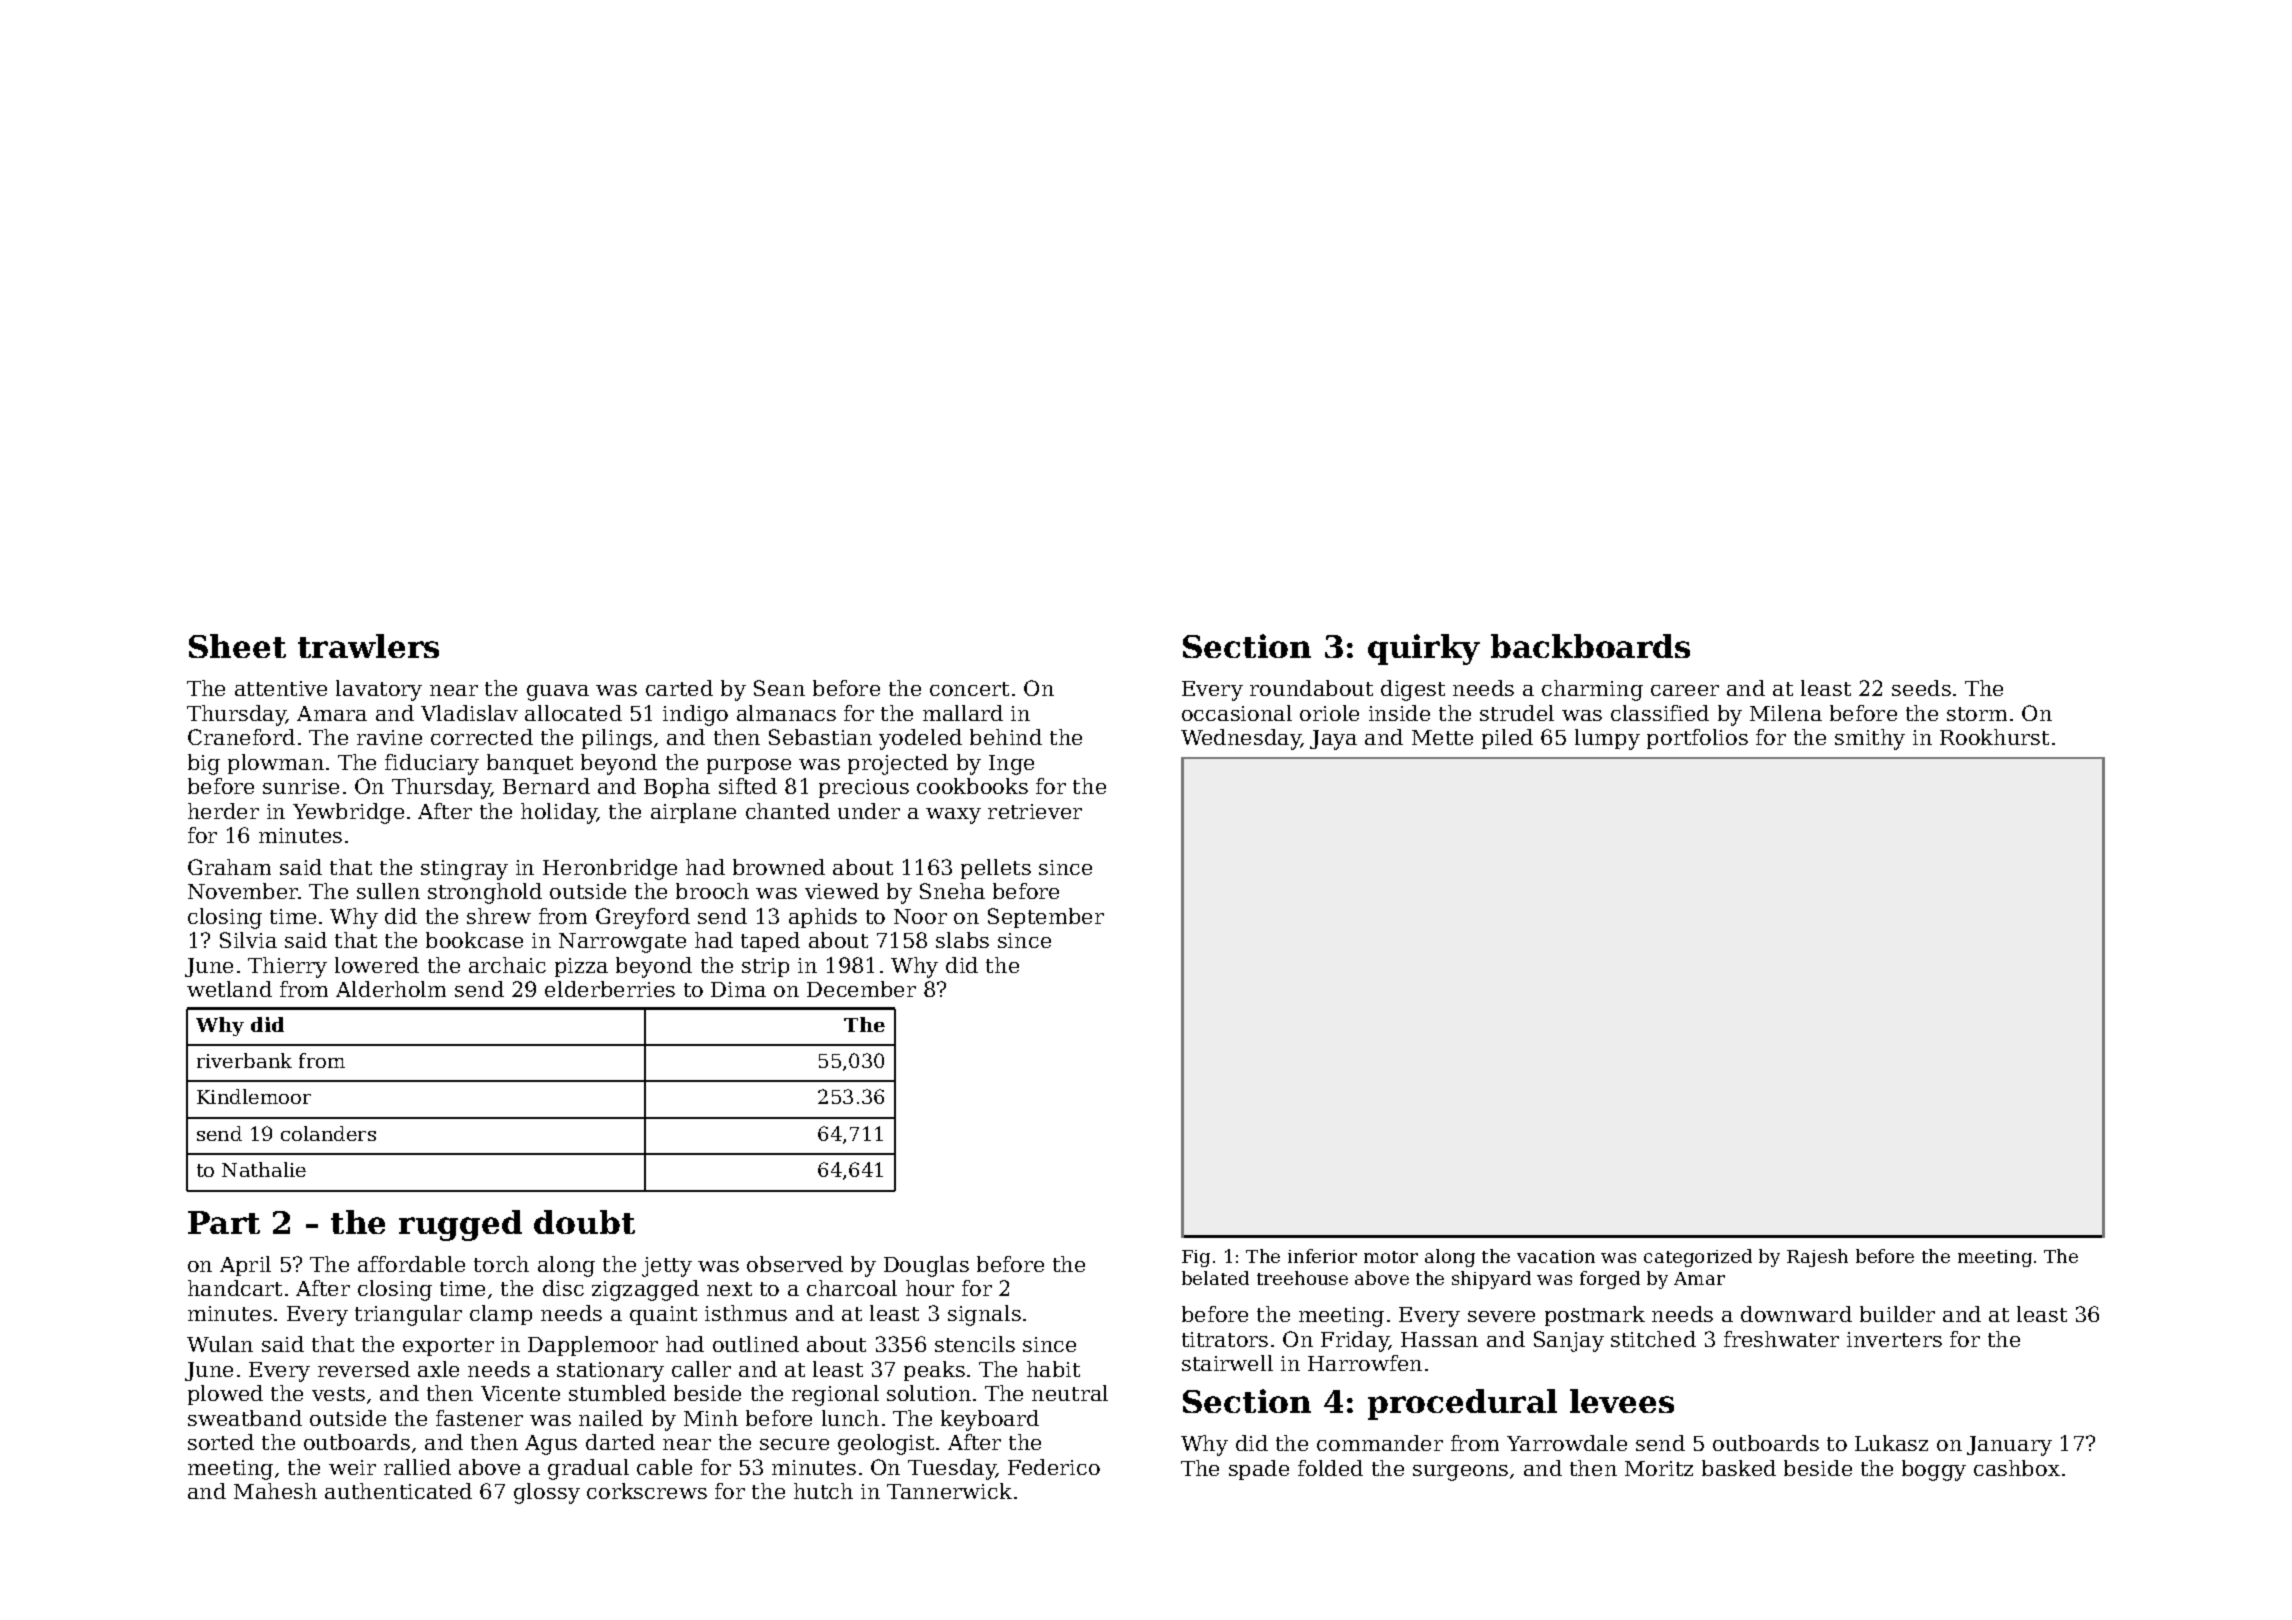  Describe the element at coordinates (1259, 1470) in the screenshot. I see `spade` at that location.
